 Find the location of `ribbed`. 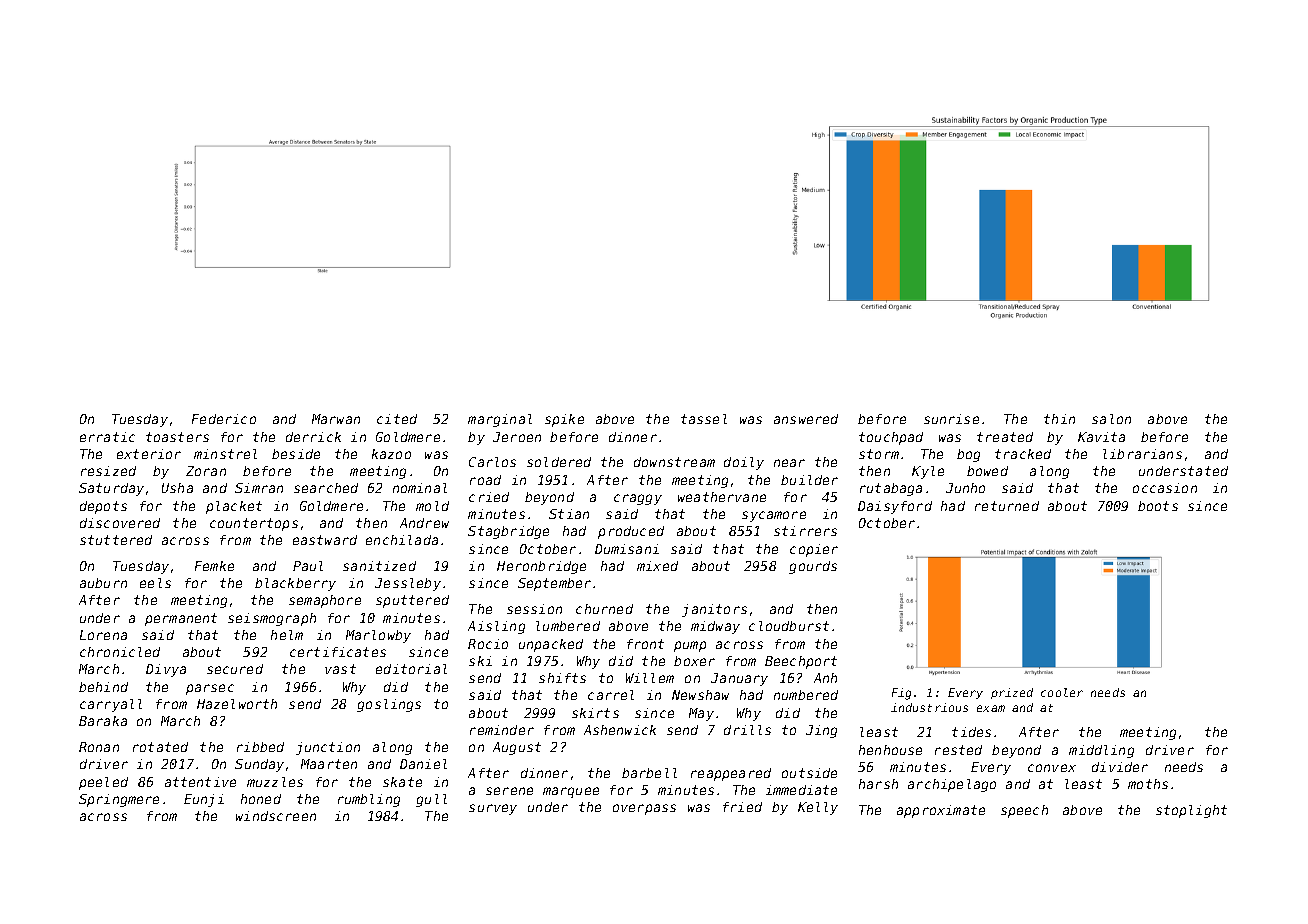

ribbed is located at coordinates (260, 747).
